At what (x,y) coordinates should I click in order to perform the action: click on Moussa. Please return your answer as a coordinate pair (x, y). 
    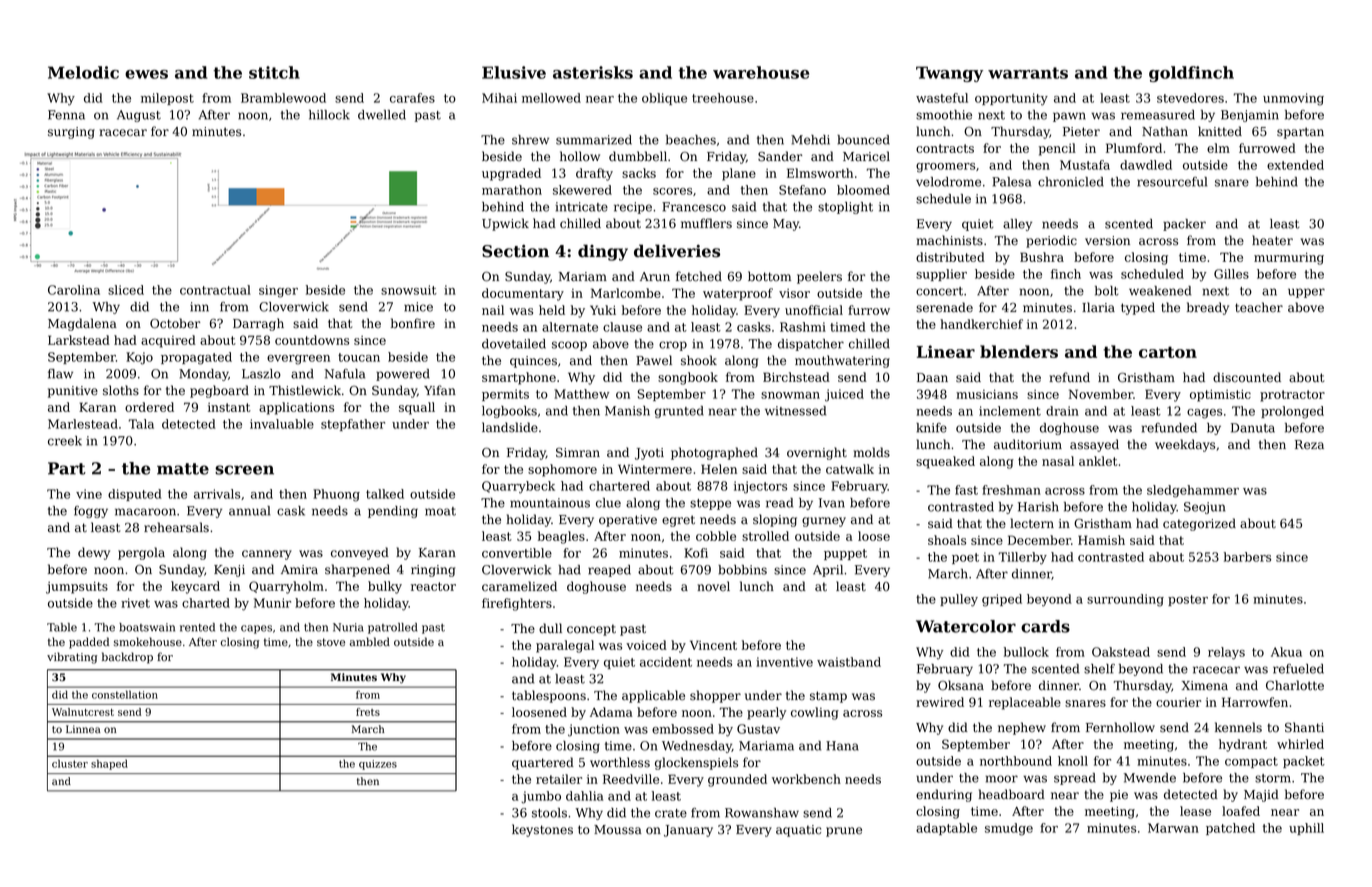
    Looking at the image, I should click on (618, 830).
